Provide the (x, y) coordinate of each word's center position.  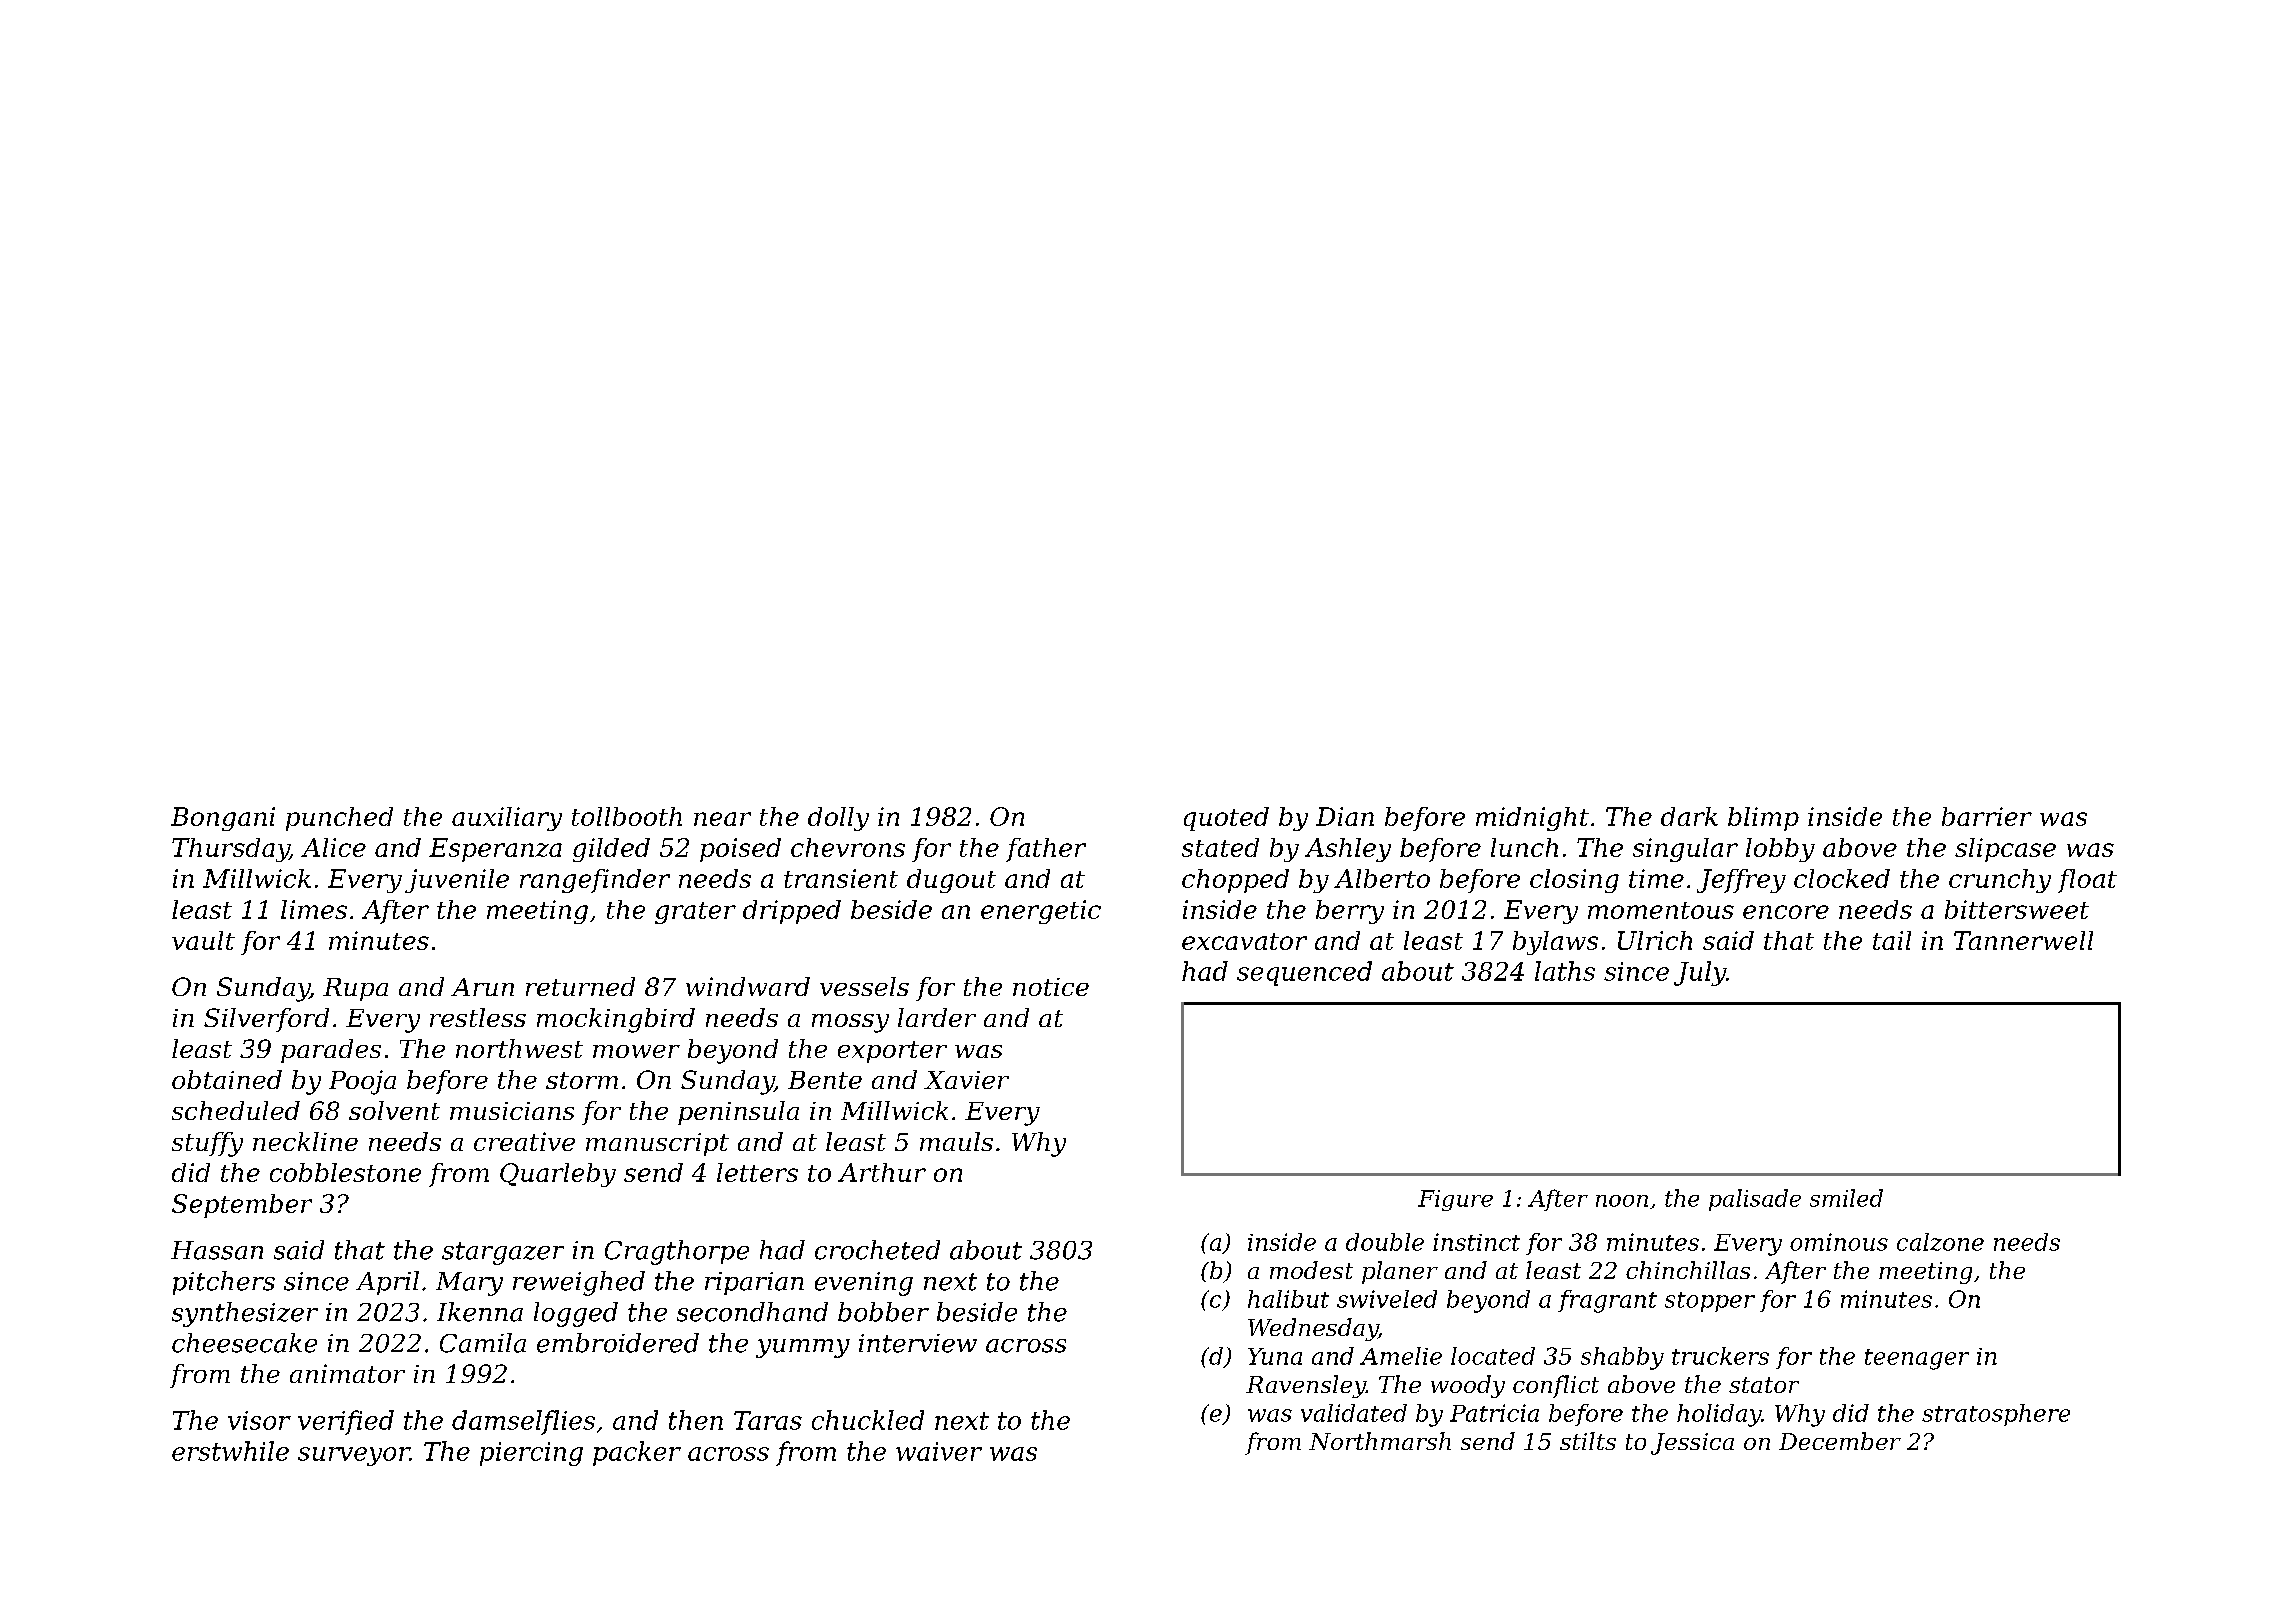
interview (918, 1343)
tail (1892, 940)
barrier (1987, 816)
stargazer (503, 1253)
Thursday (230, 850)
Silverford (266, 1020)
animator (347, 1373)
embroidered (618, 1343)
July (1700, 973)
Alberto (1382, 878)
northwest (519, 1048)
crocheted (877, 1250)
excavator (1244, 941)
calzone (1940, 1242)
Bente (825, 1080)
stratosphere (1996, 1415)
